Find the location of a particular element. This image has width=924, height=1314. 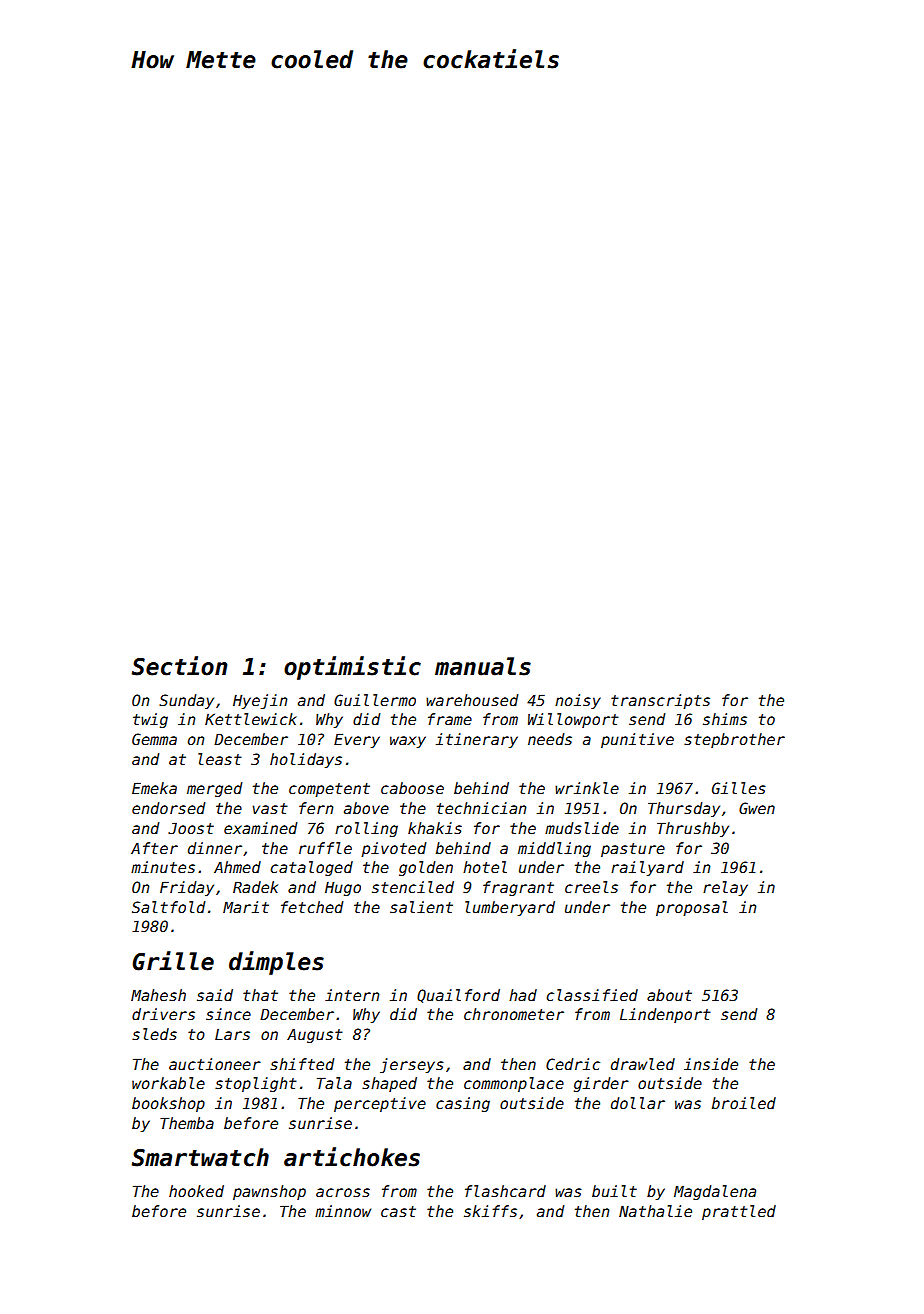

transcripts is located at coordinates (660, 701).
